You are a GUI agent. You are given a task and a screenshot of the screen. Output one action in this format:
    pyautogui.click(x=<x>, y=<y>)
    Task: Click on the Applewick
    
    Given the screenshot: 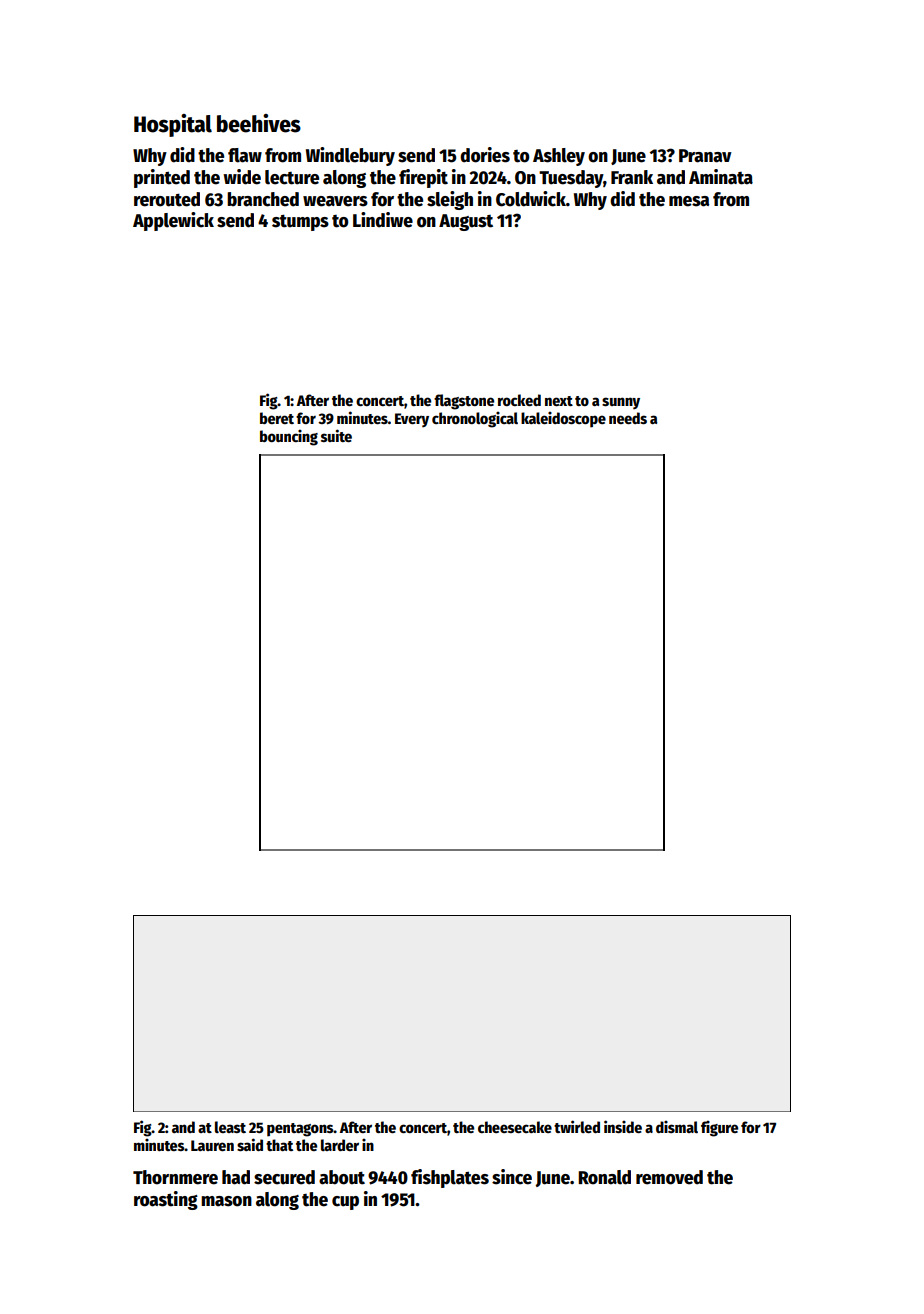 What is the action you would take?
    pyautogui.click(x=173, y=221)
